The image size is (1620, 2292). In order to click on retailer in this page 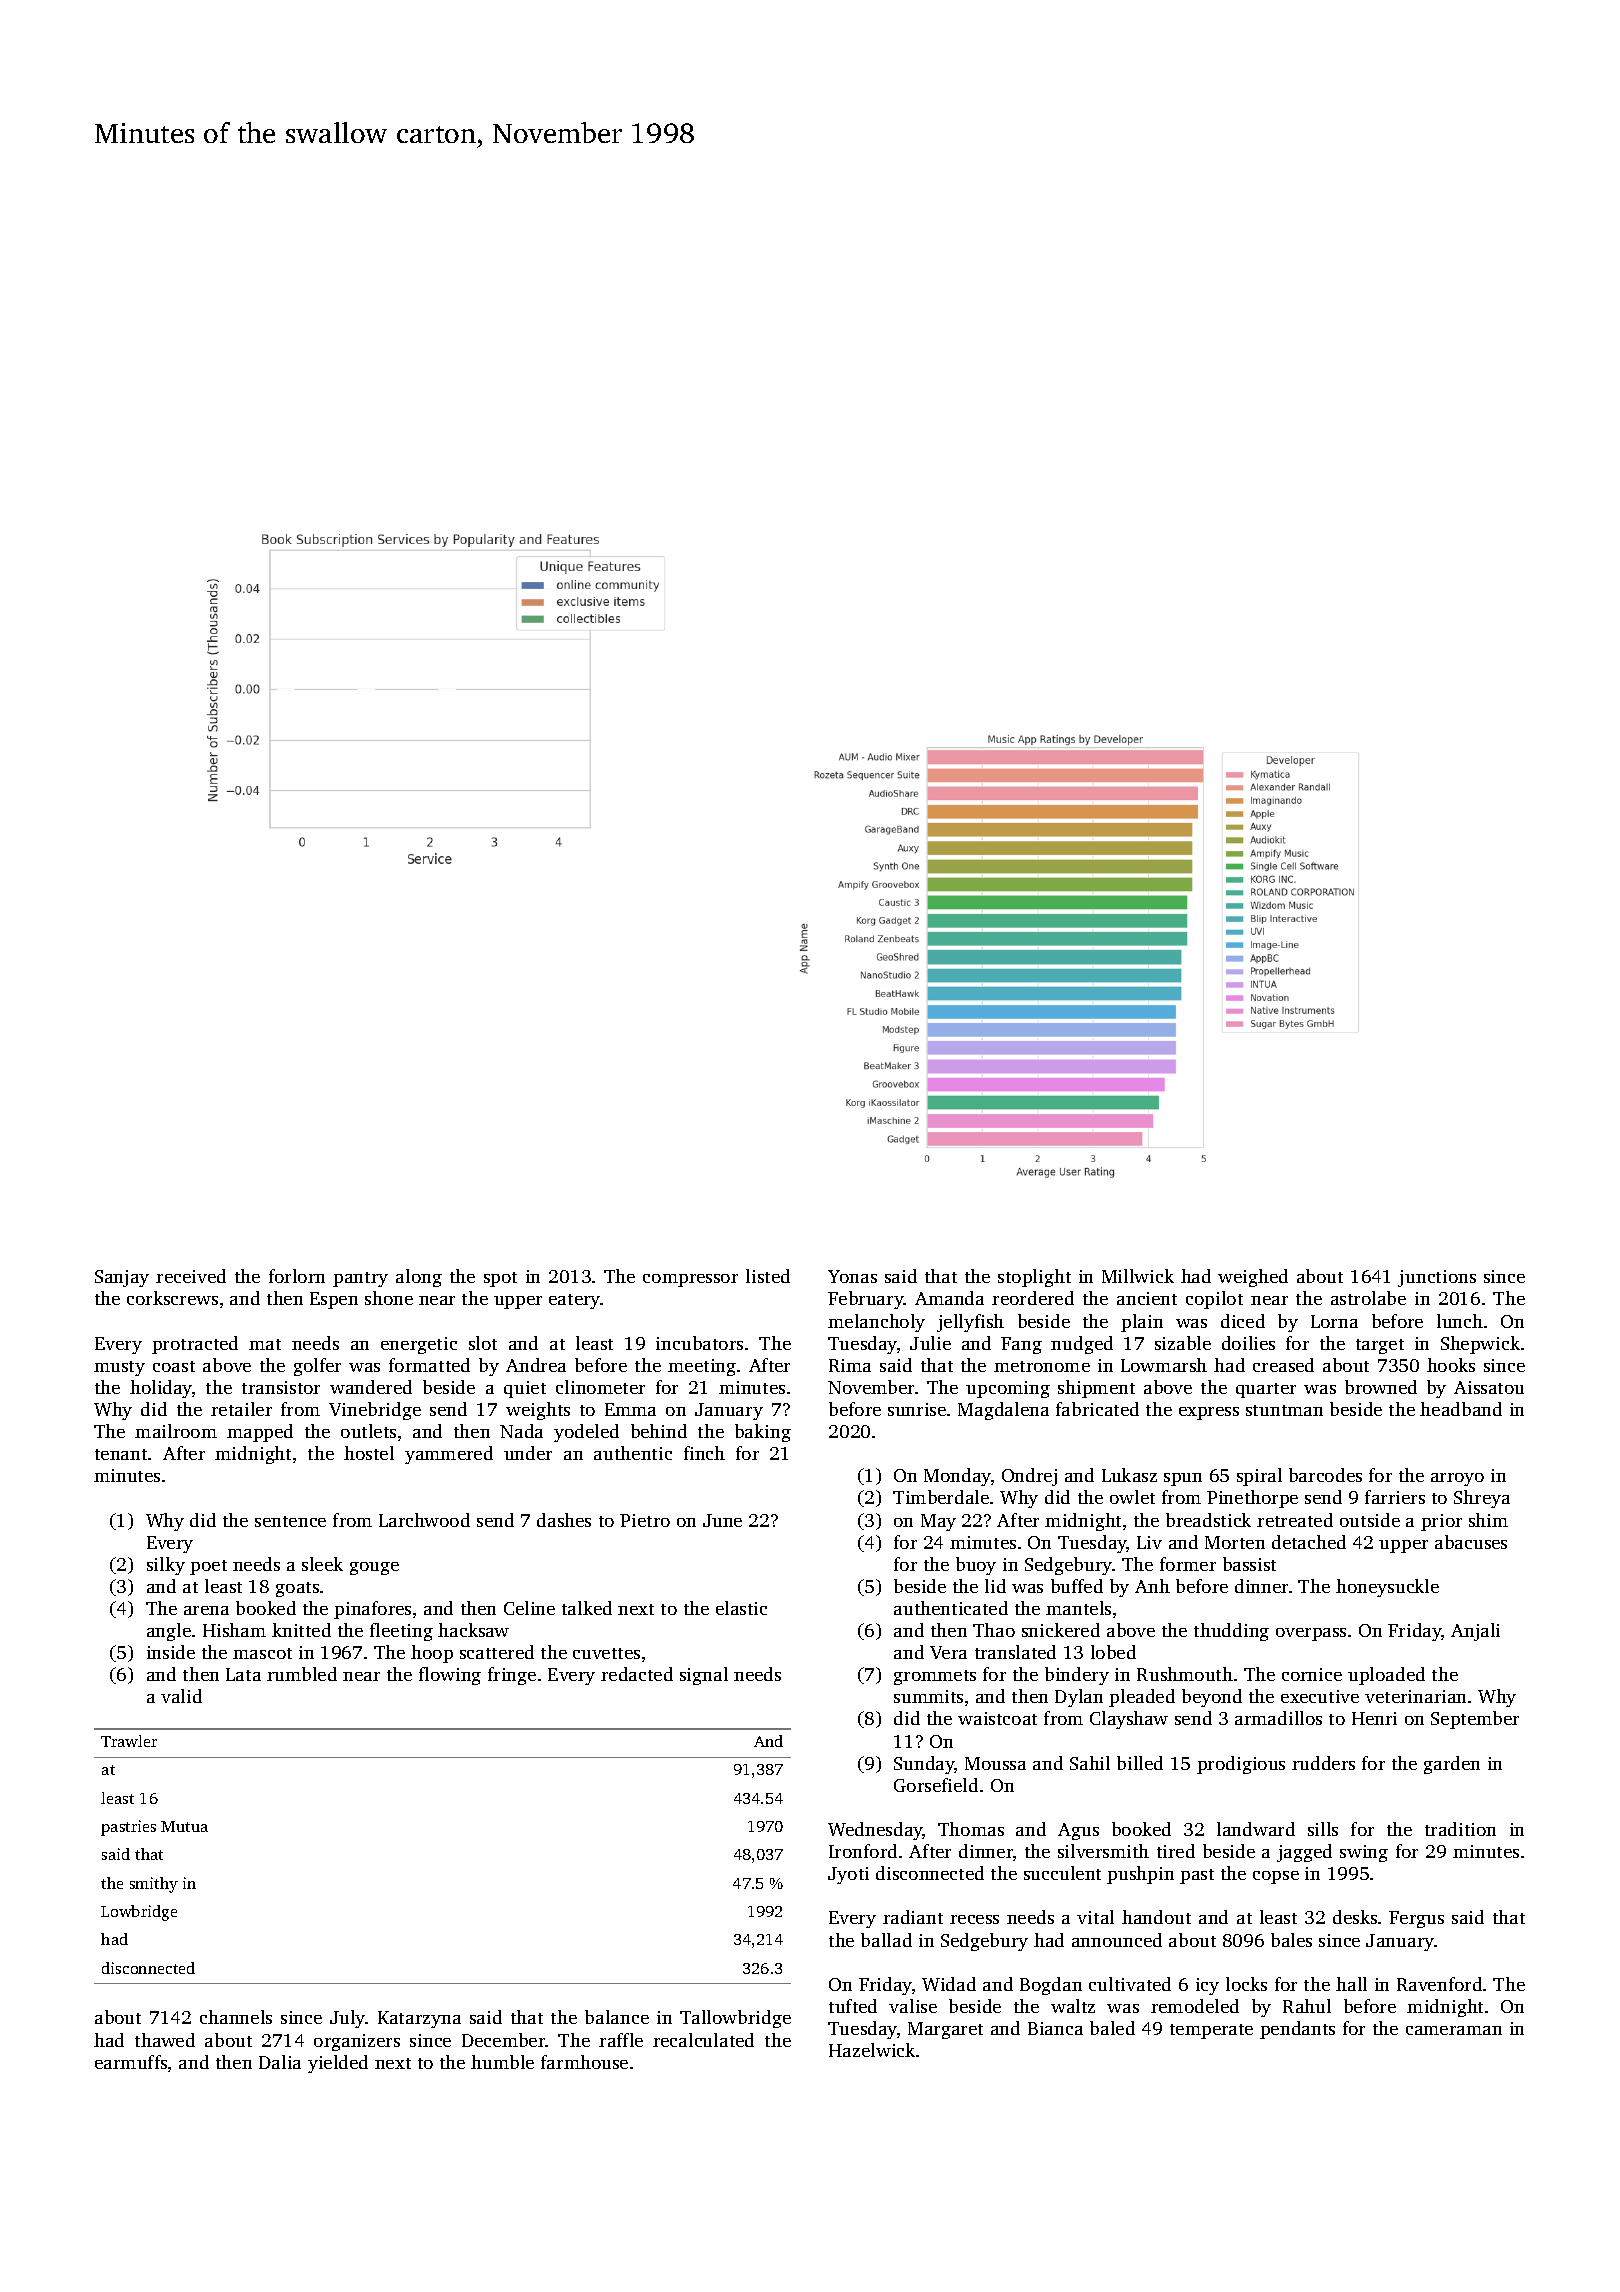, I will do `click(241, 1409)`.
